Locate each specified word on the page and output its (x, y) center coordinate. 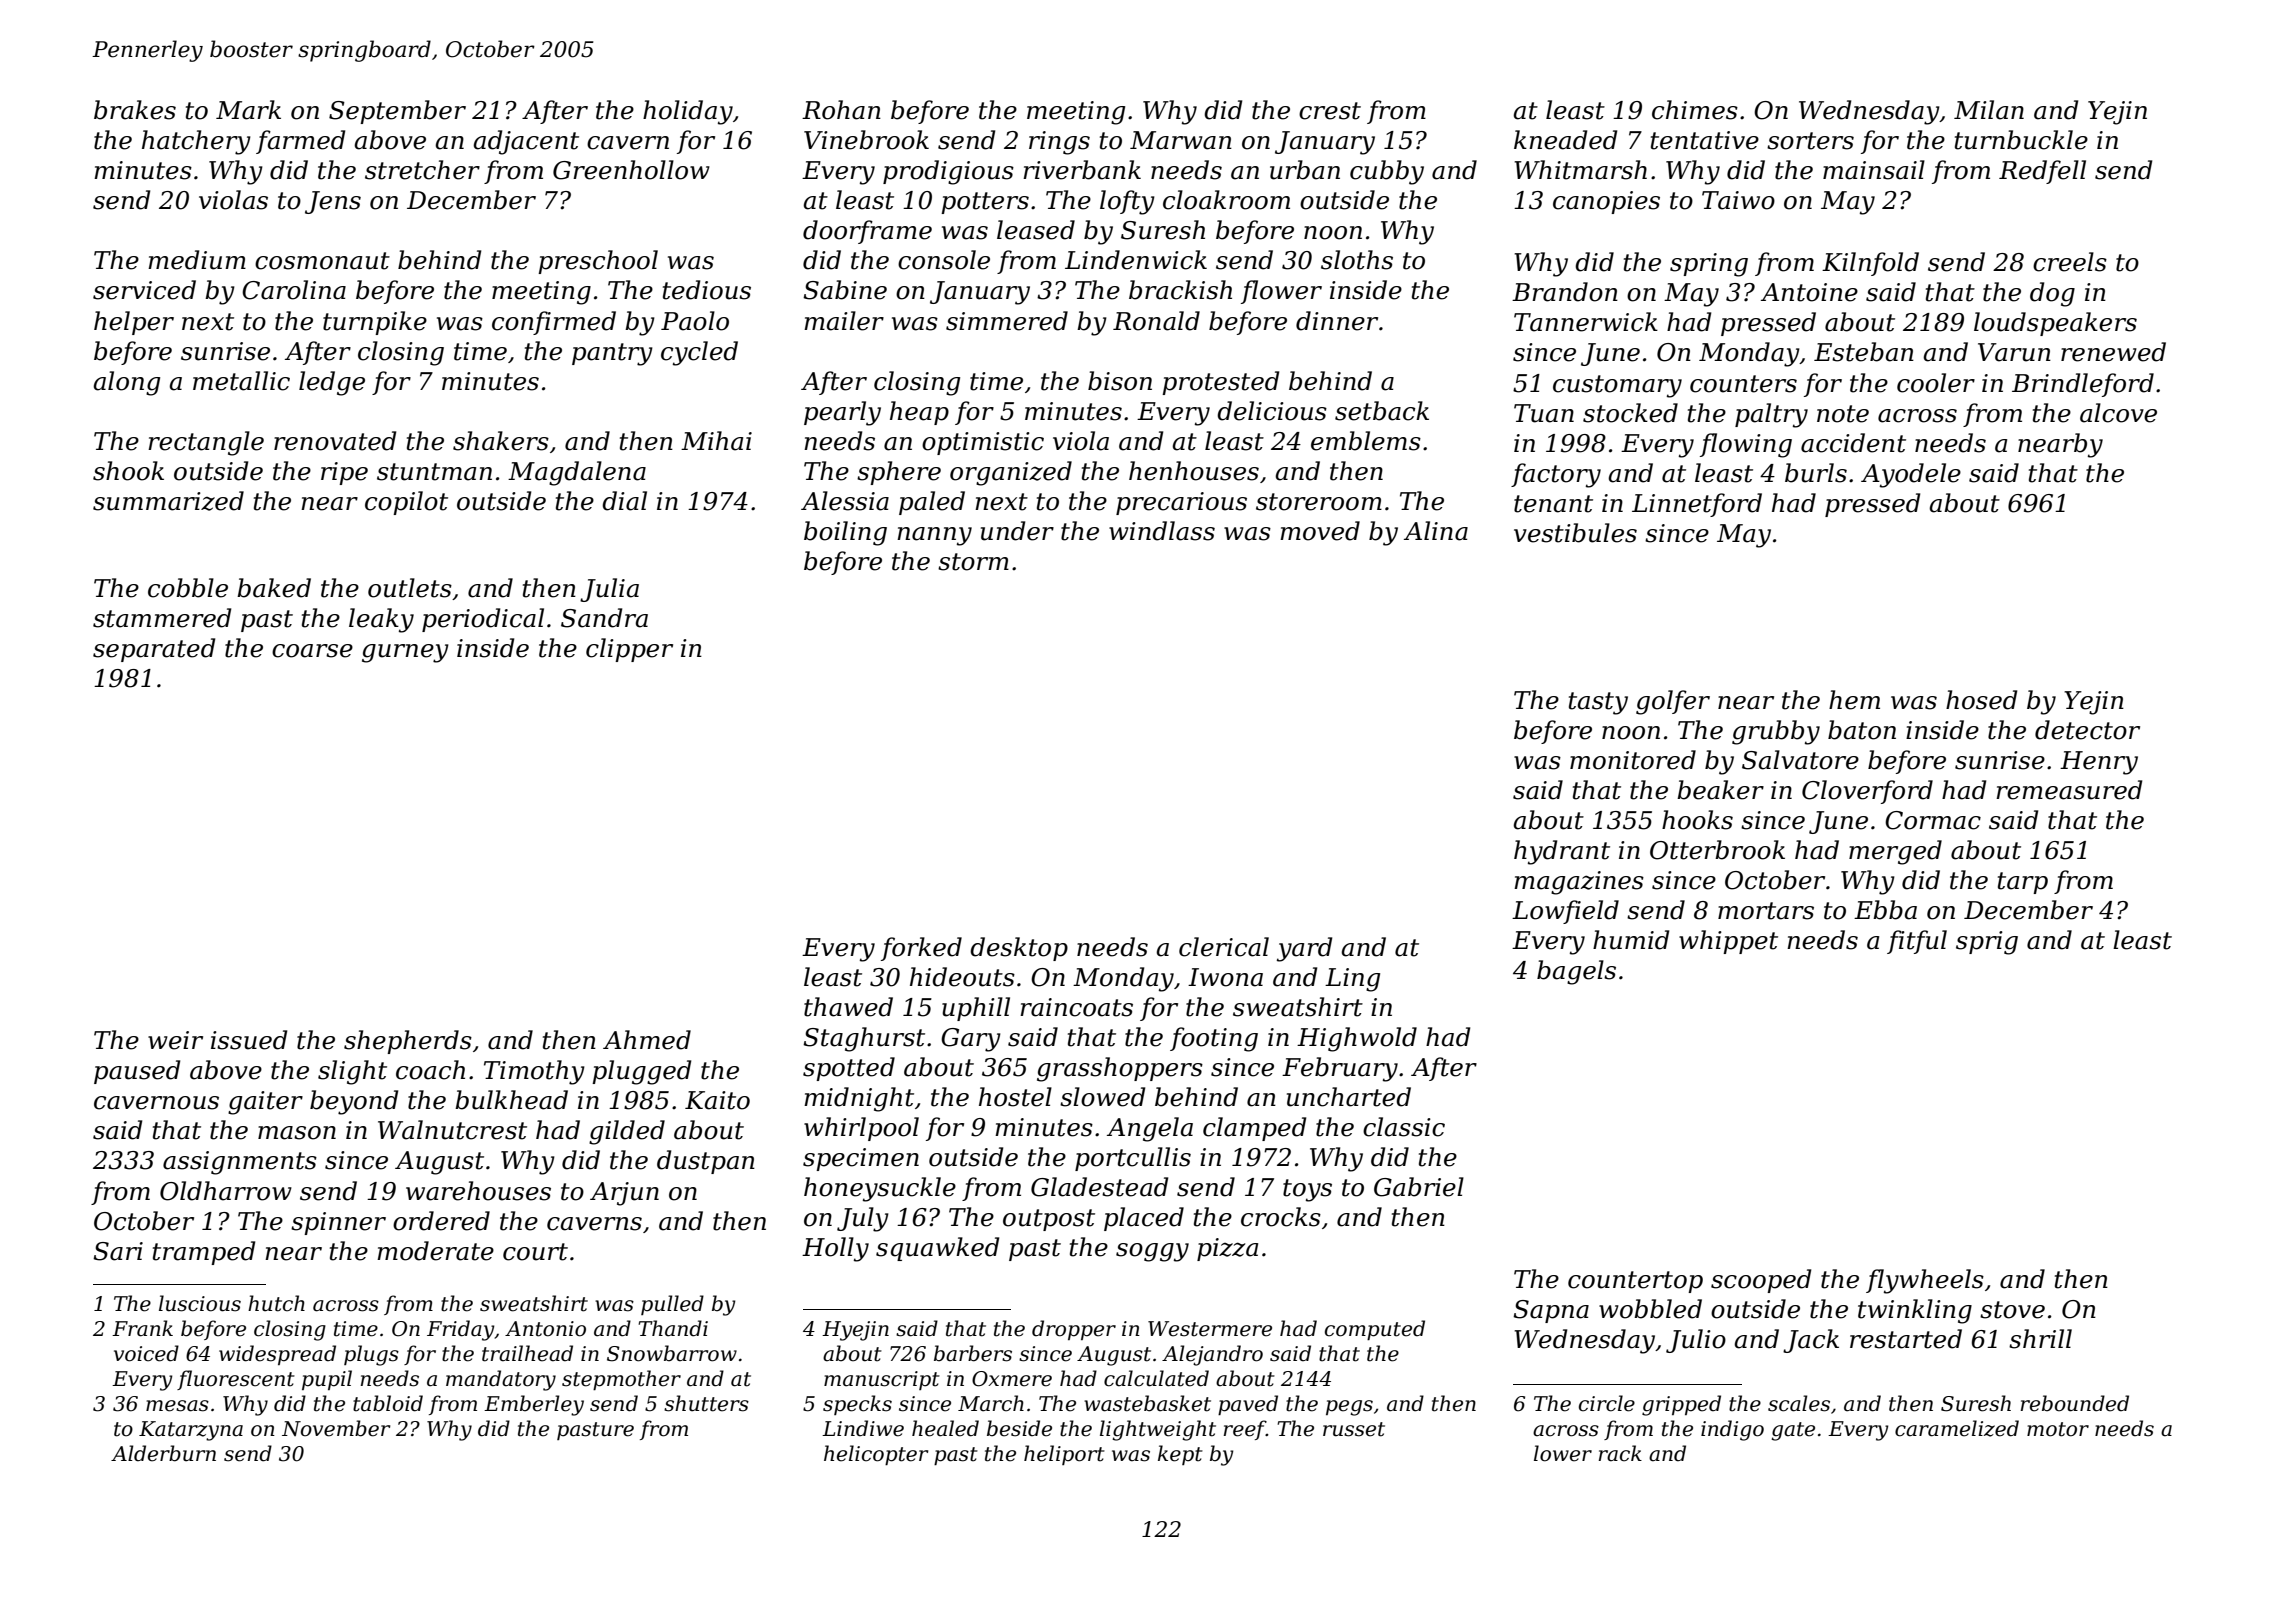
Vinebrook (866, 140)
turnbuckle (2021, 140)
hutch (276, 1303)
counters (1743, 384)
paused (137, 1072)
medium (197, 260)
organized (1011, 473)
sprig (1987, 943)
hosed (1981, 700)
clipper (629, 650)
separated (154, 650)
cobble (188, 588)
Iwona (1225, 977)
